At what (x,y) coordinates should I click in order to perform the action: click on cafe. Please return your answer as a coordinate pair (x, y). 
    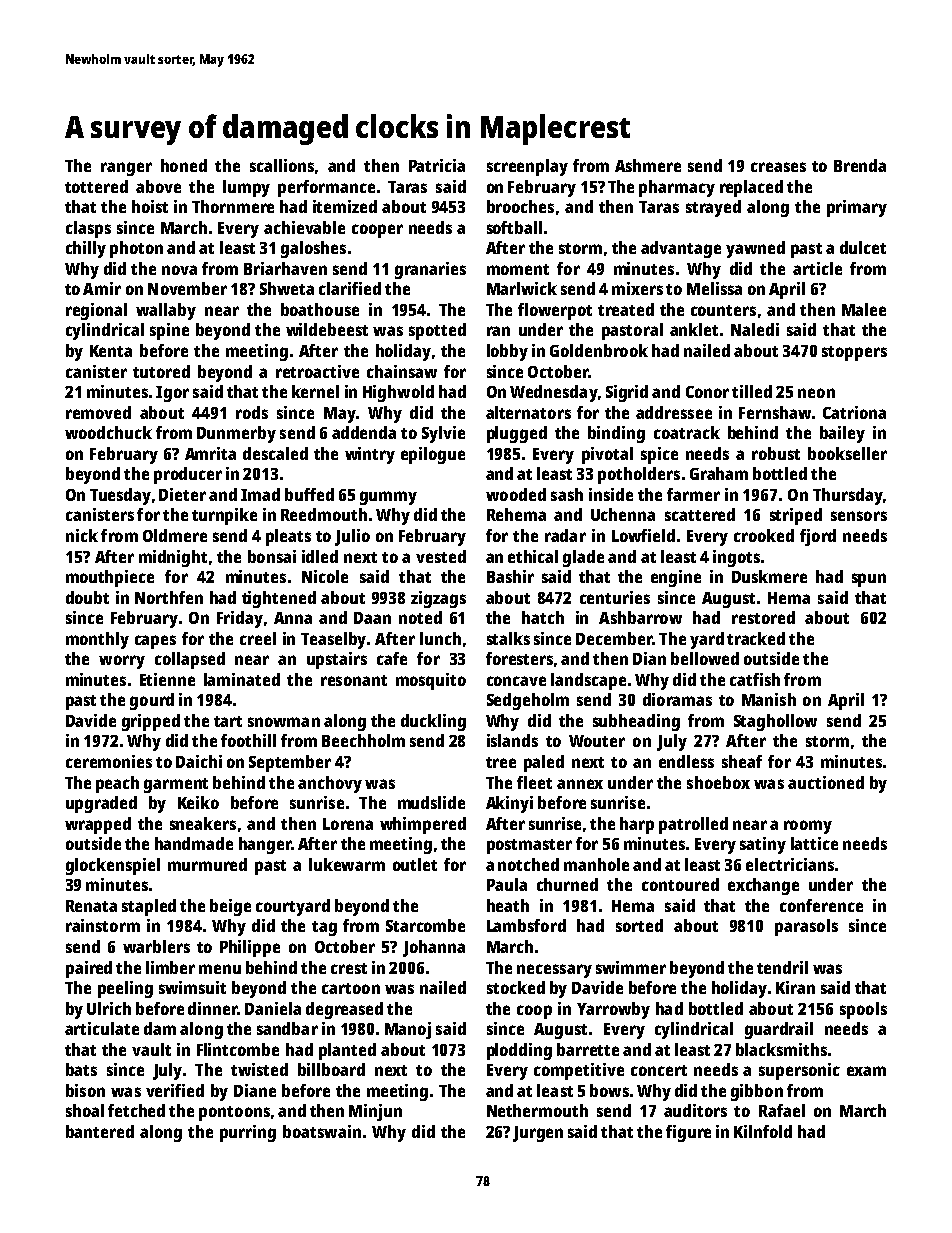
    Looking at the image, I should click on (392, 658).
